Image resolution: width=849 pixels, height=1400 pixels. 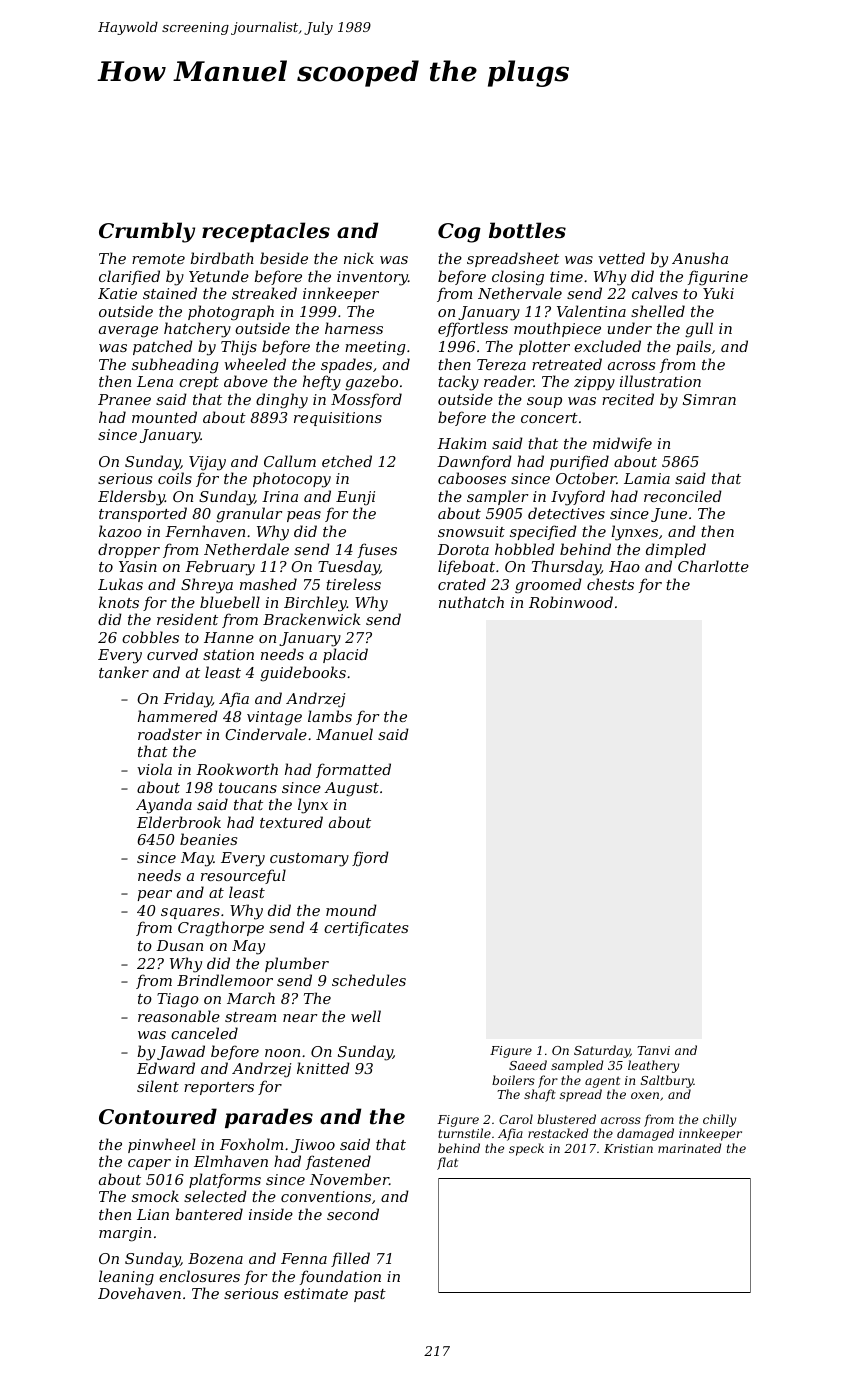 I want to click on Crumbly, so click(x=147, y=232).
